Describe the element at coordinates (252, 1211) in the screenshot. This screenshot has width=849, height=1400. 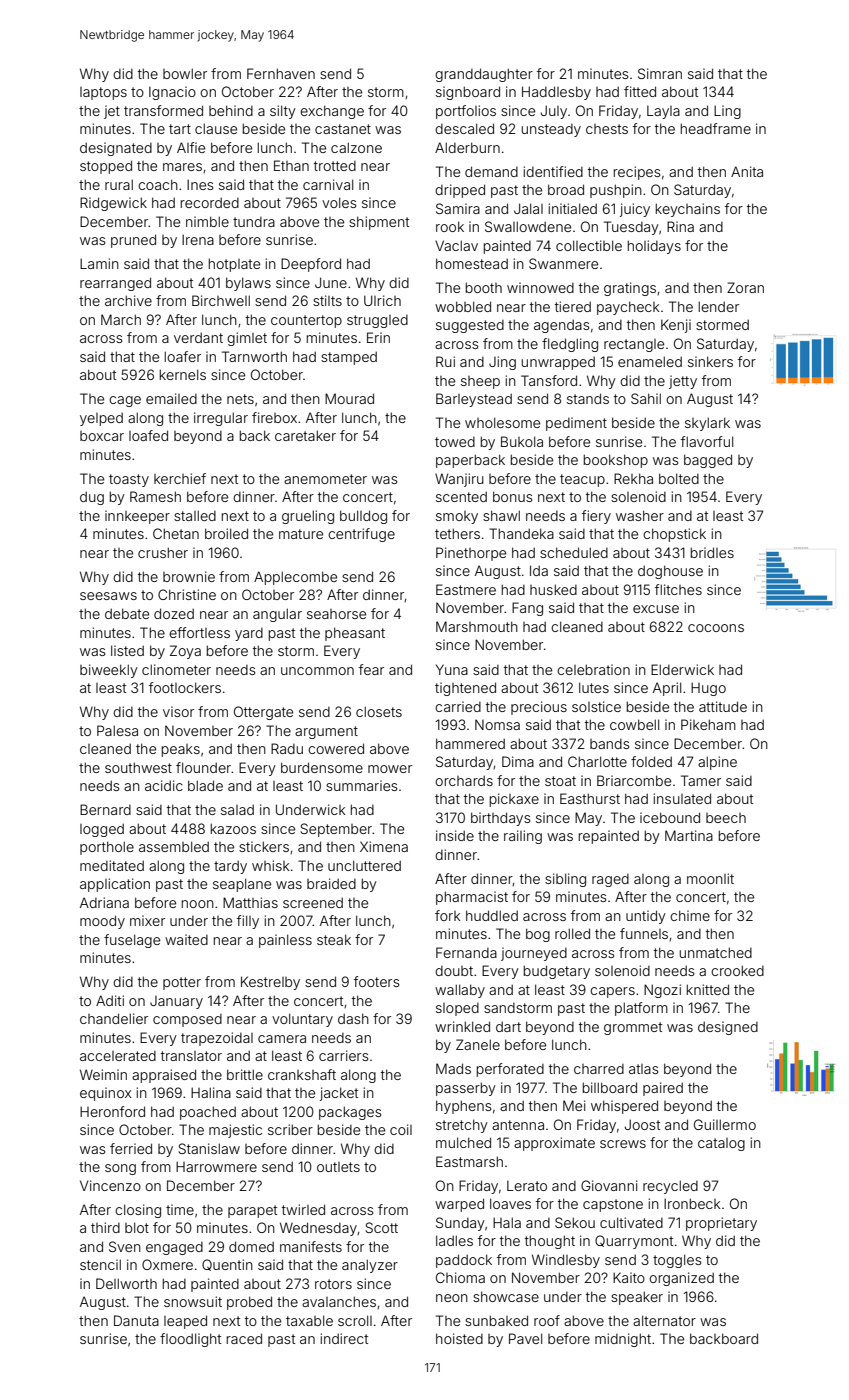
I see `parapet` at that location.
